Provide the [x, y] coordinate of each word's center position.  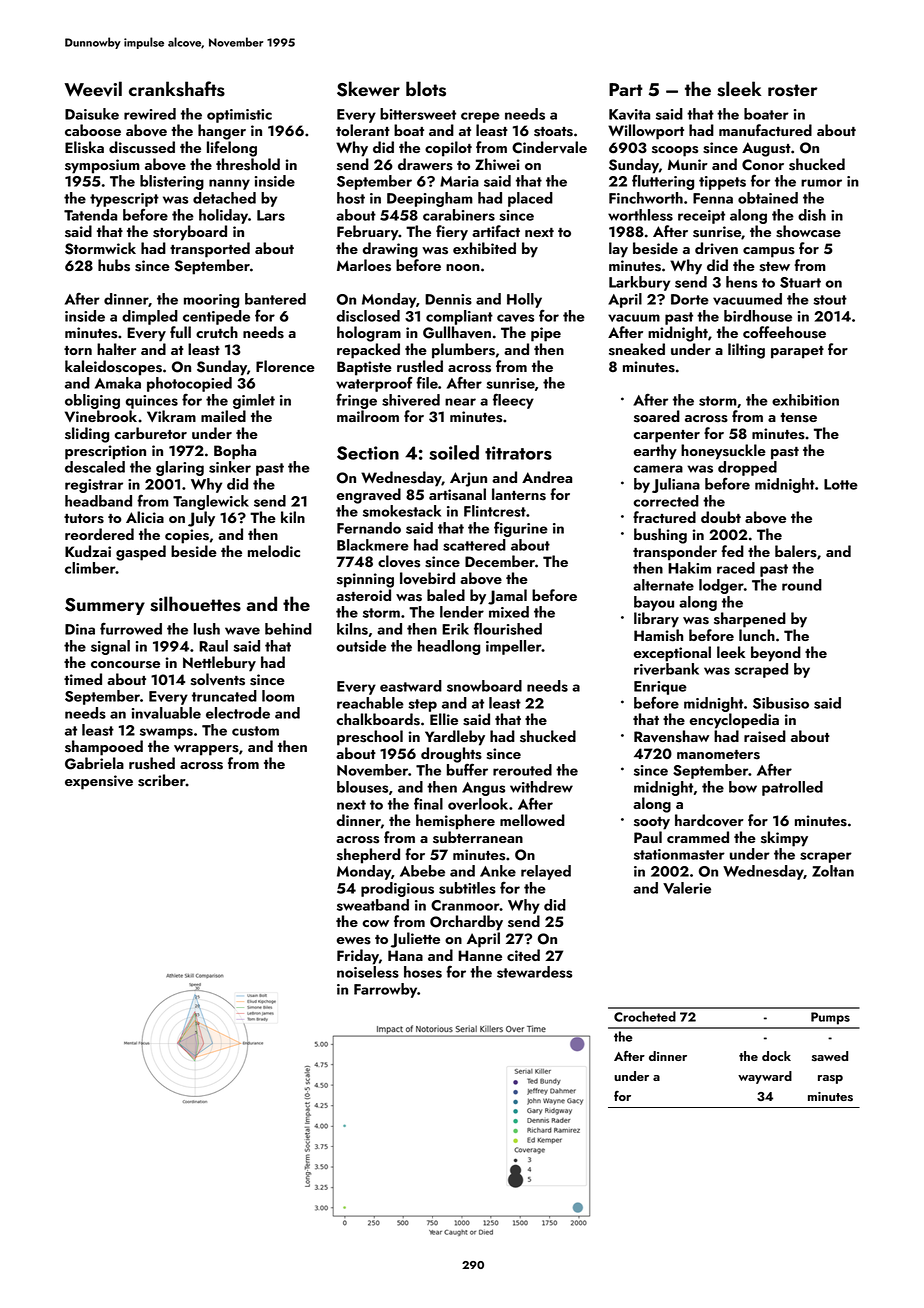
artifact [496, 231]
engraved [369, 496]
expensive [99, 782]
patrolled [792, 788]
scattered [474, 545]
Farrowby [385, 990]
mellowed [532, 820]
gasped [141, 553]
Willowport [646, 132]
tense [798, 418]
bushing [660, 536]
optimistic [239, 116]
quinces [152, 402]
